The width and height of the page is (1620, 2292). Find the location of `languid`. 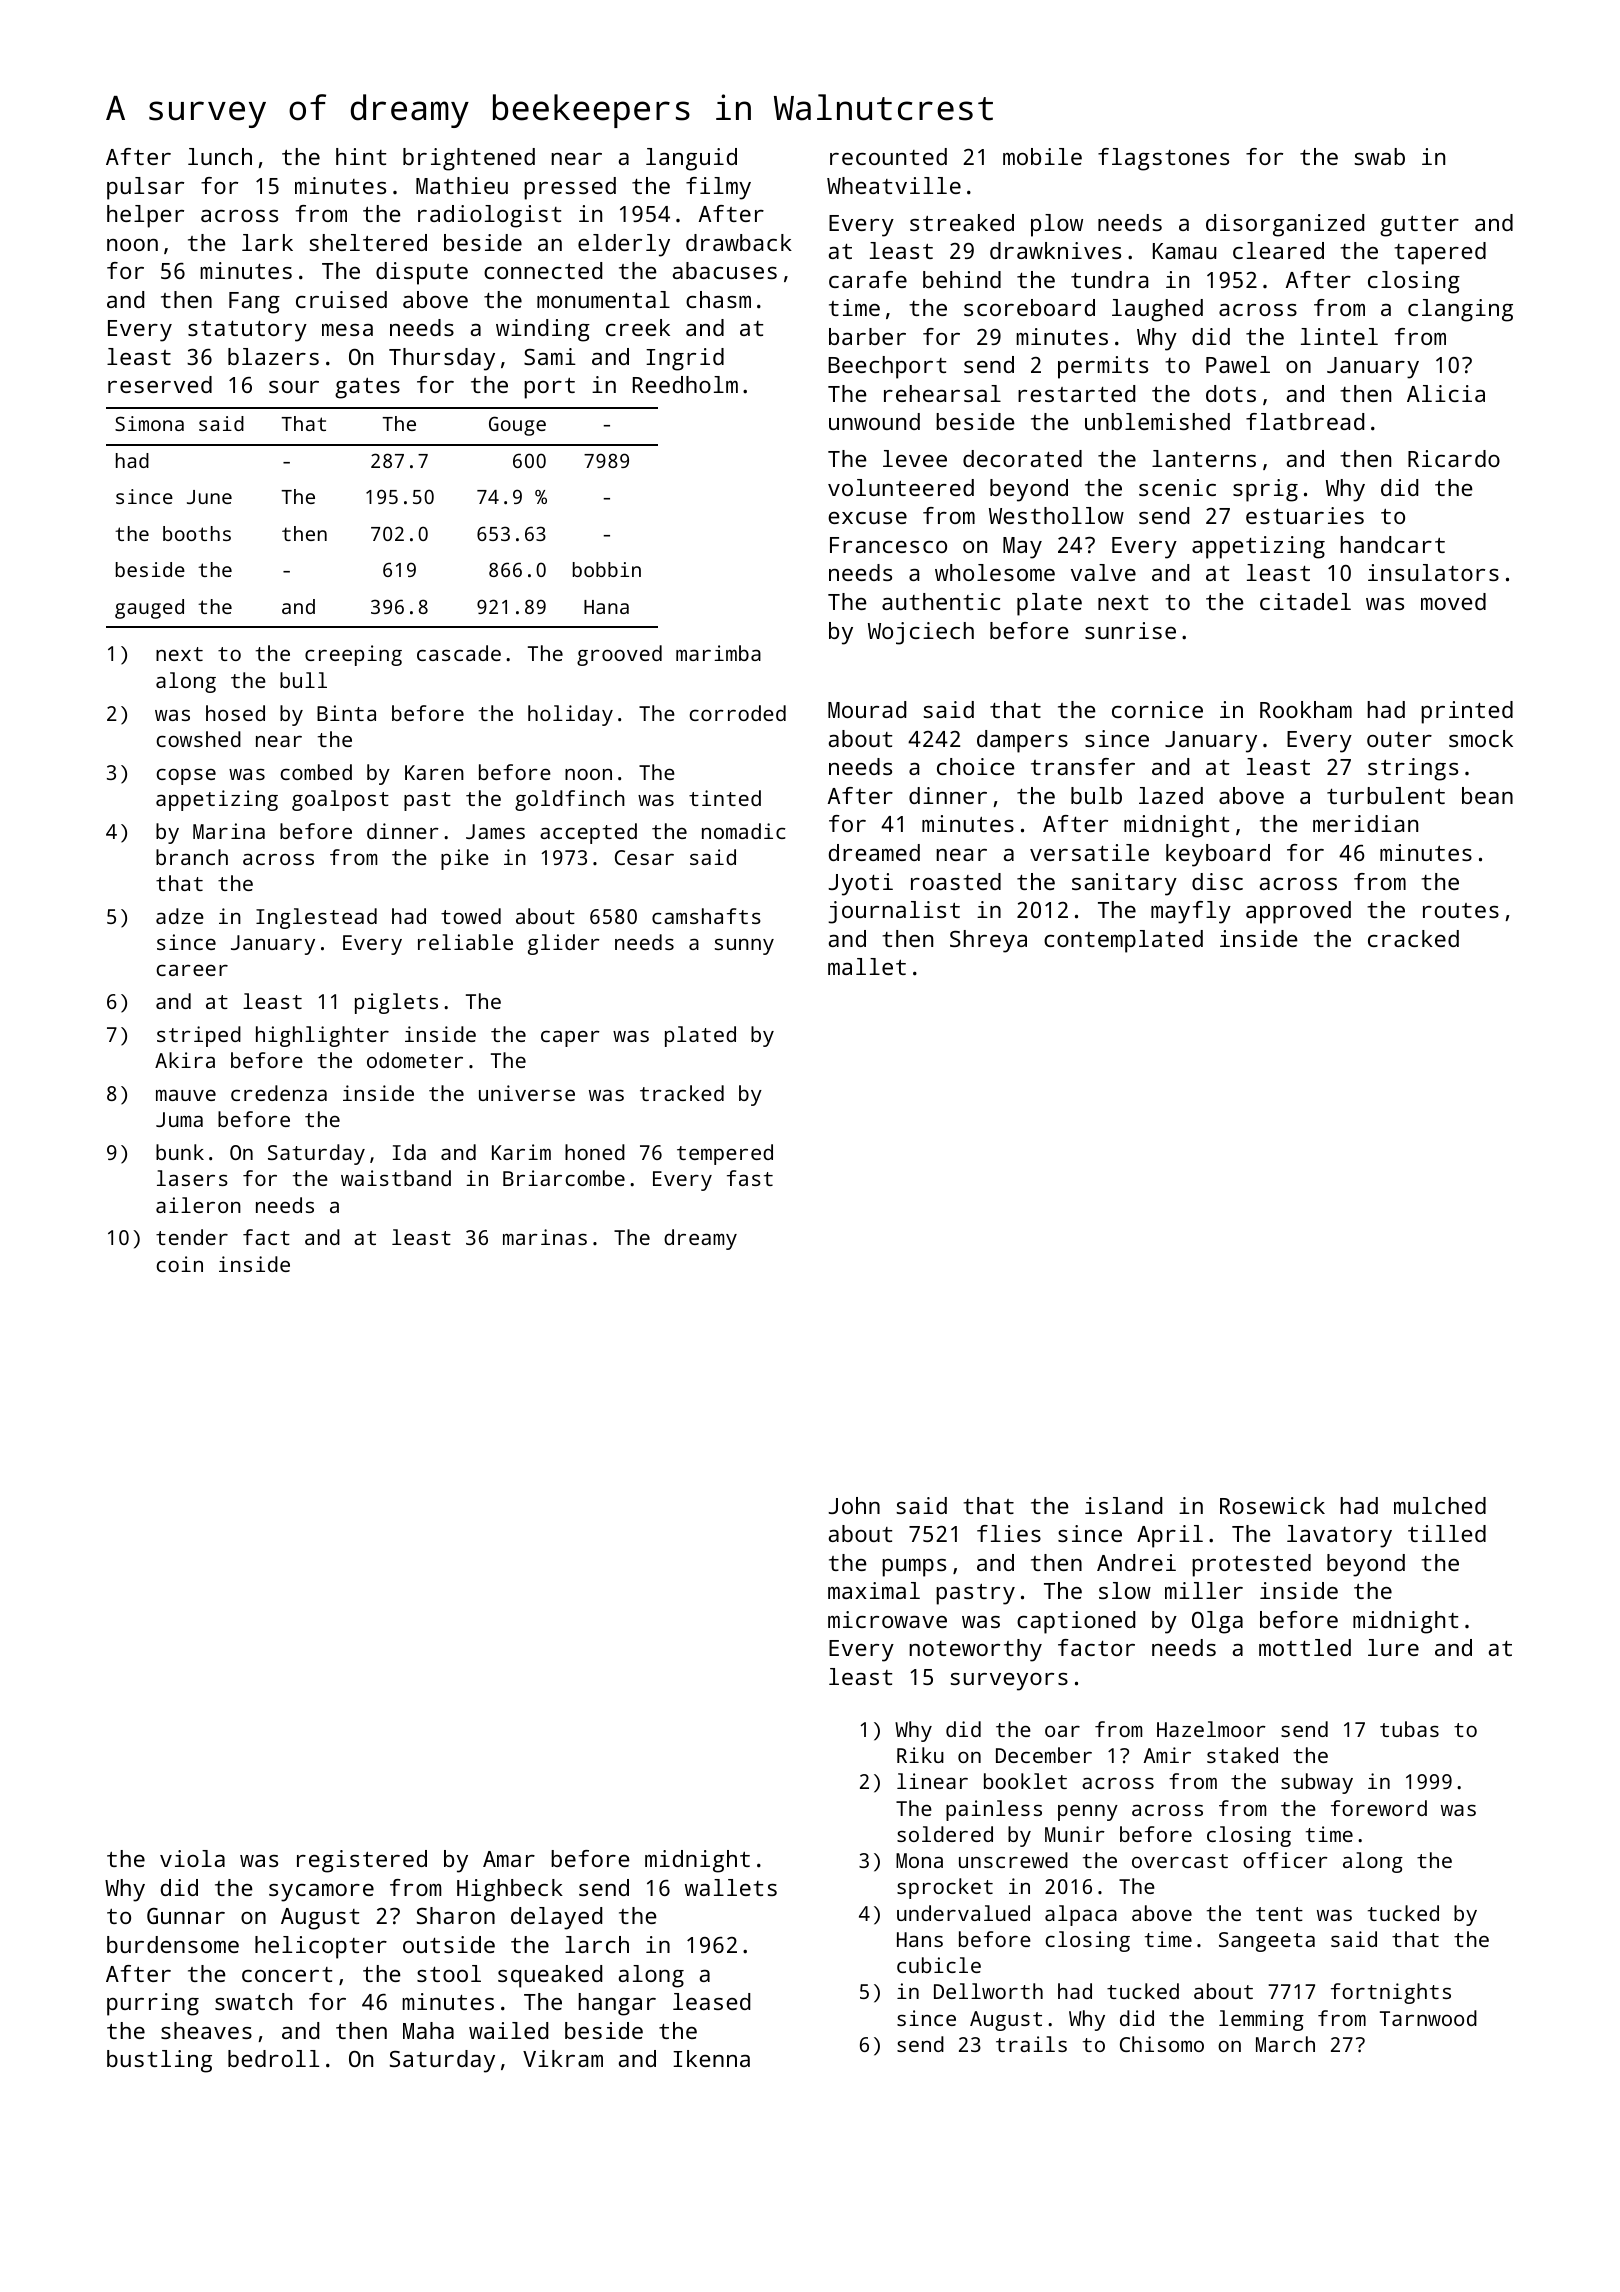

languid is located at coordinates (691, 159).
